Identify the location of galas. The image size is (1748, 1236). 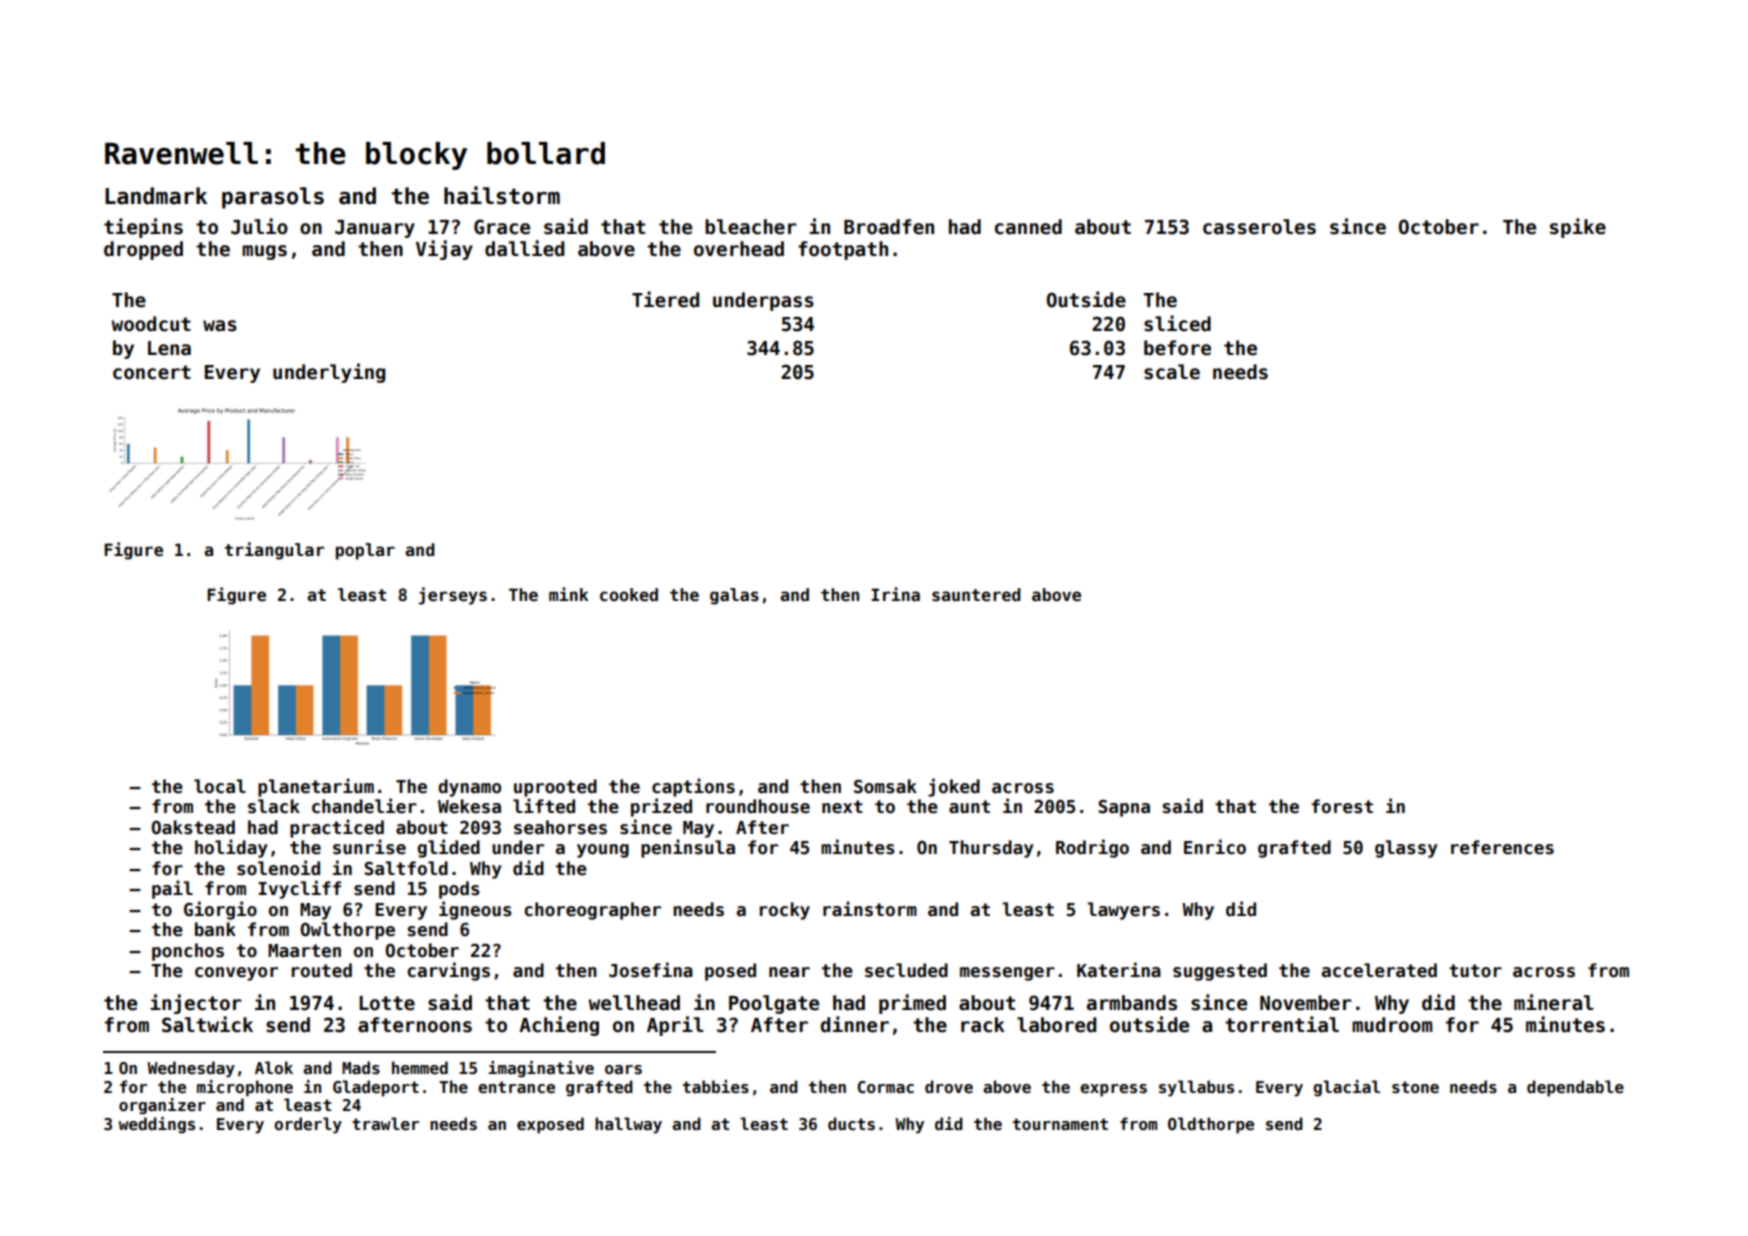
(734, 596).
